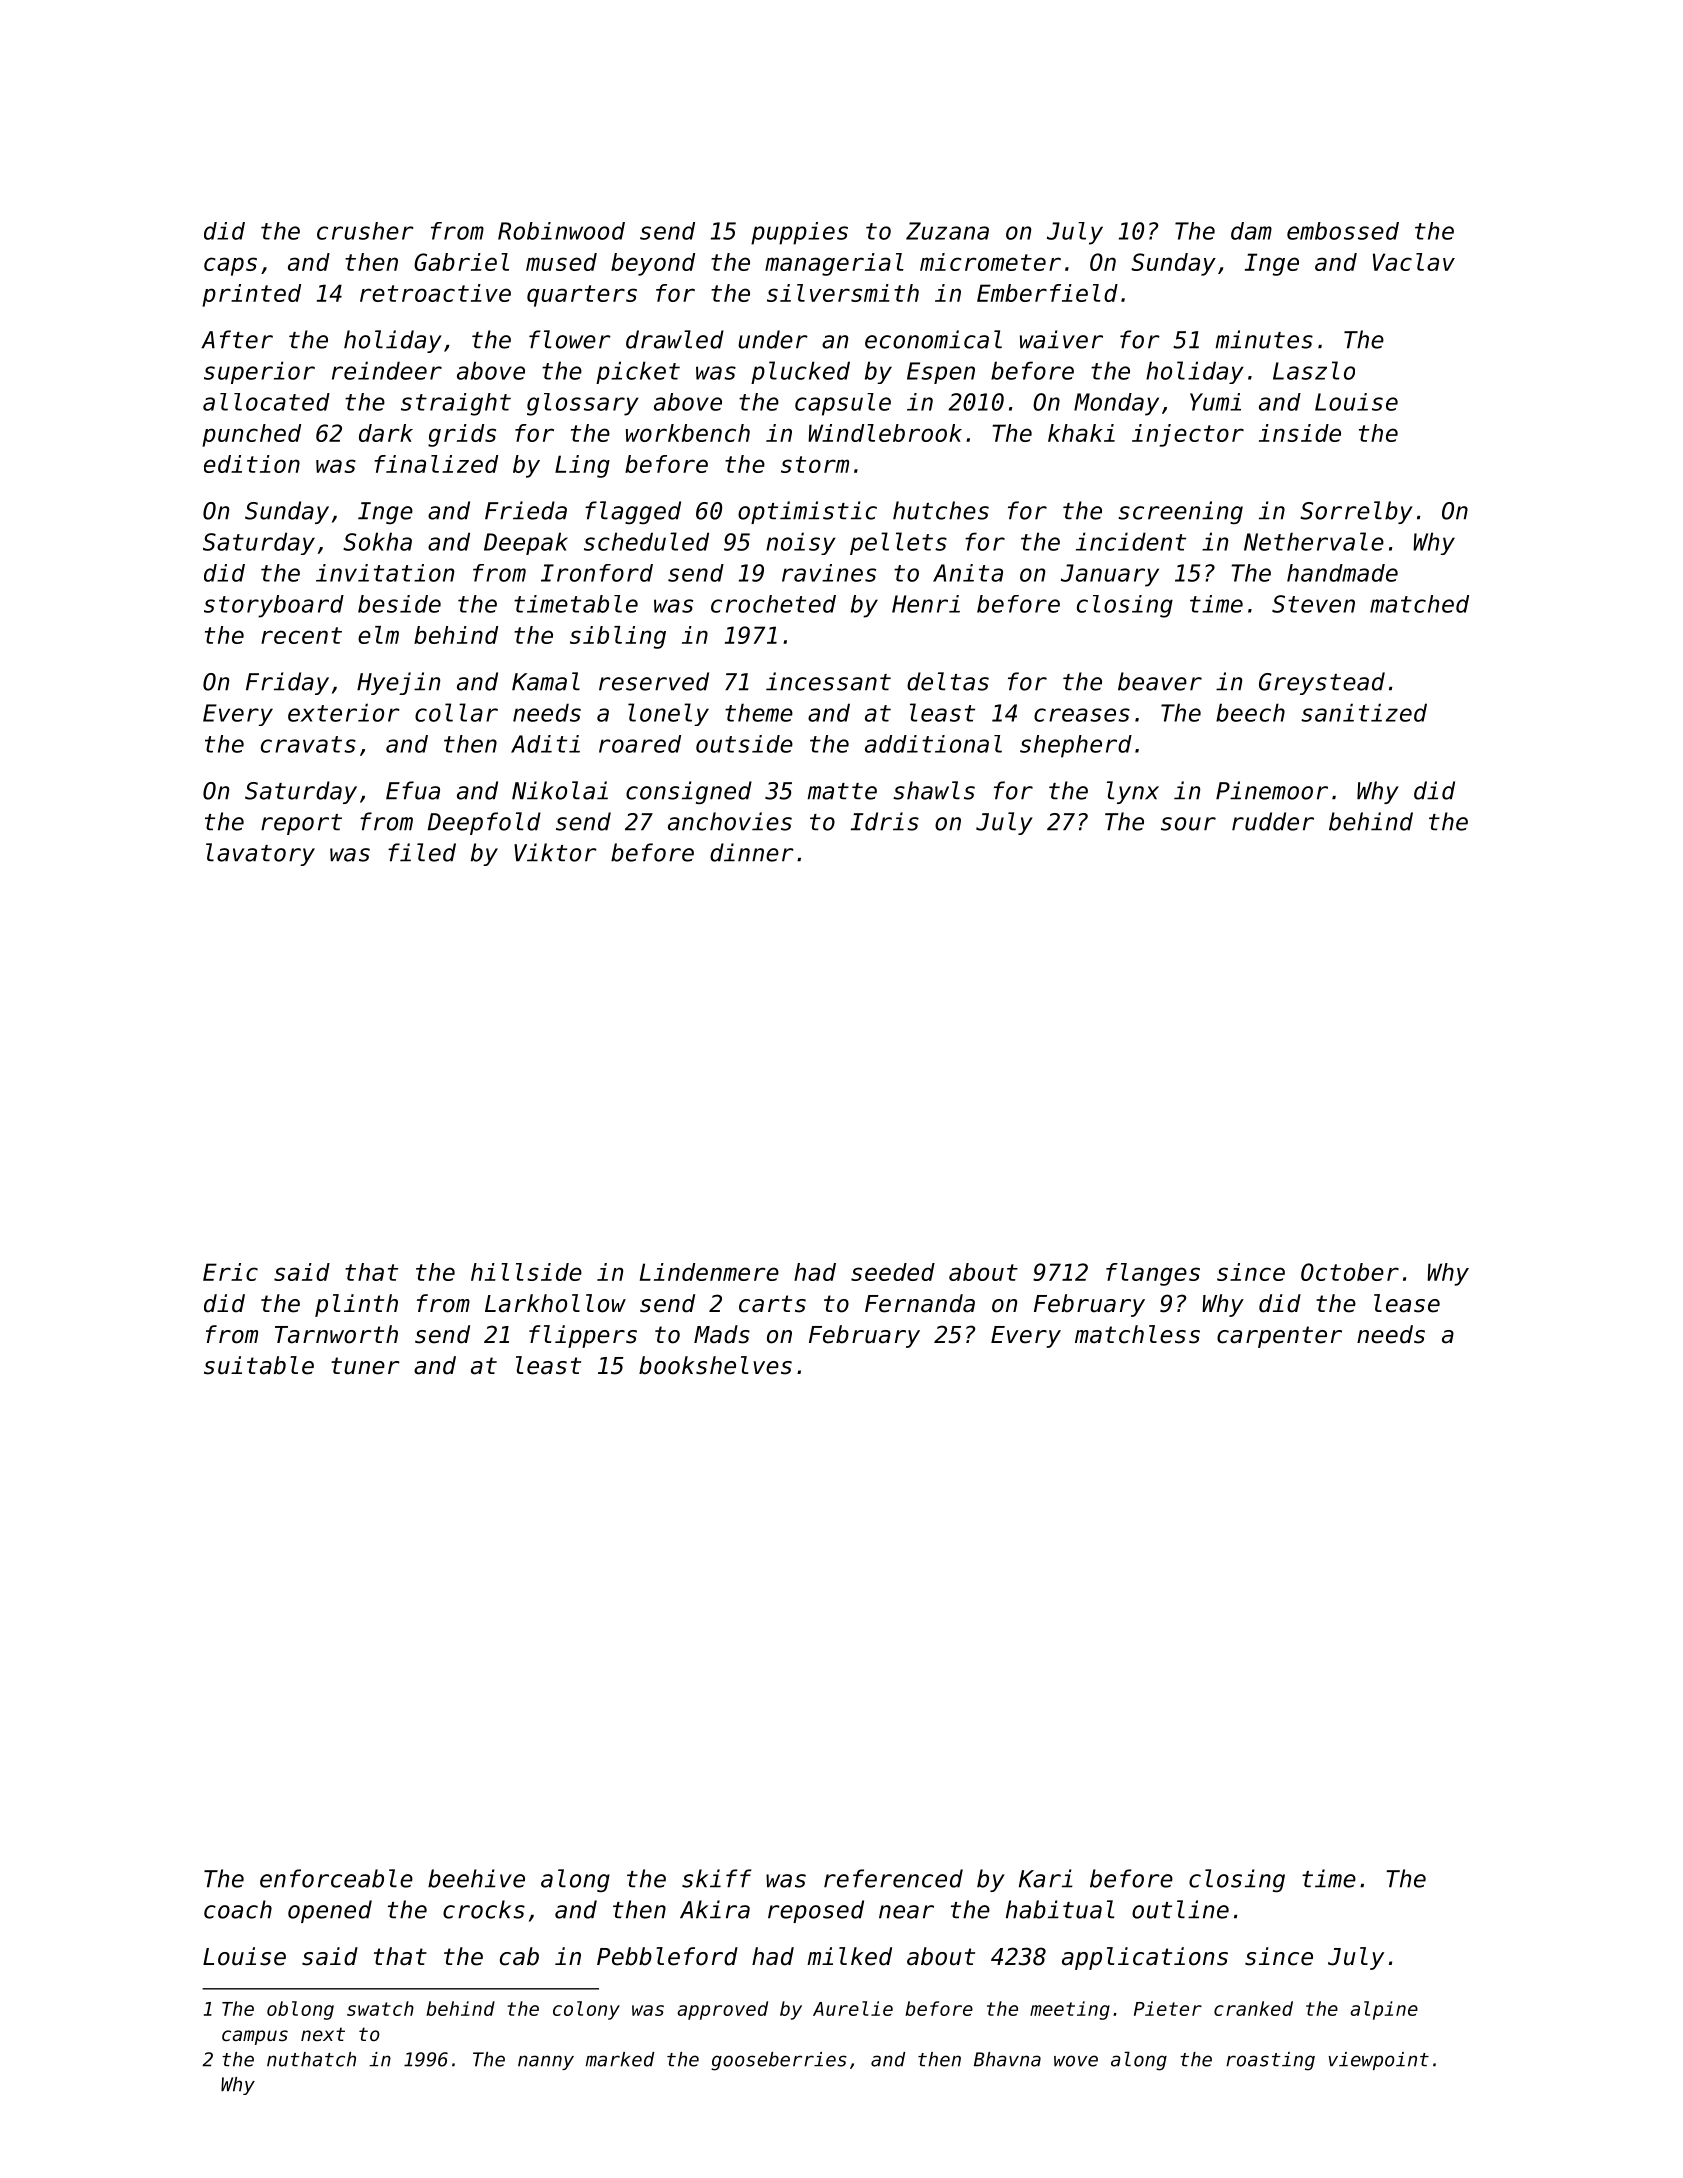  I want to click on Robinwood, so click(561, 231).
